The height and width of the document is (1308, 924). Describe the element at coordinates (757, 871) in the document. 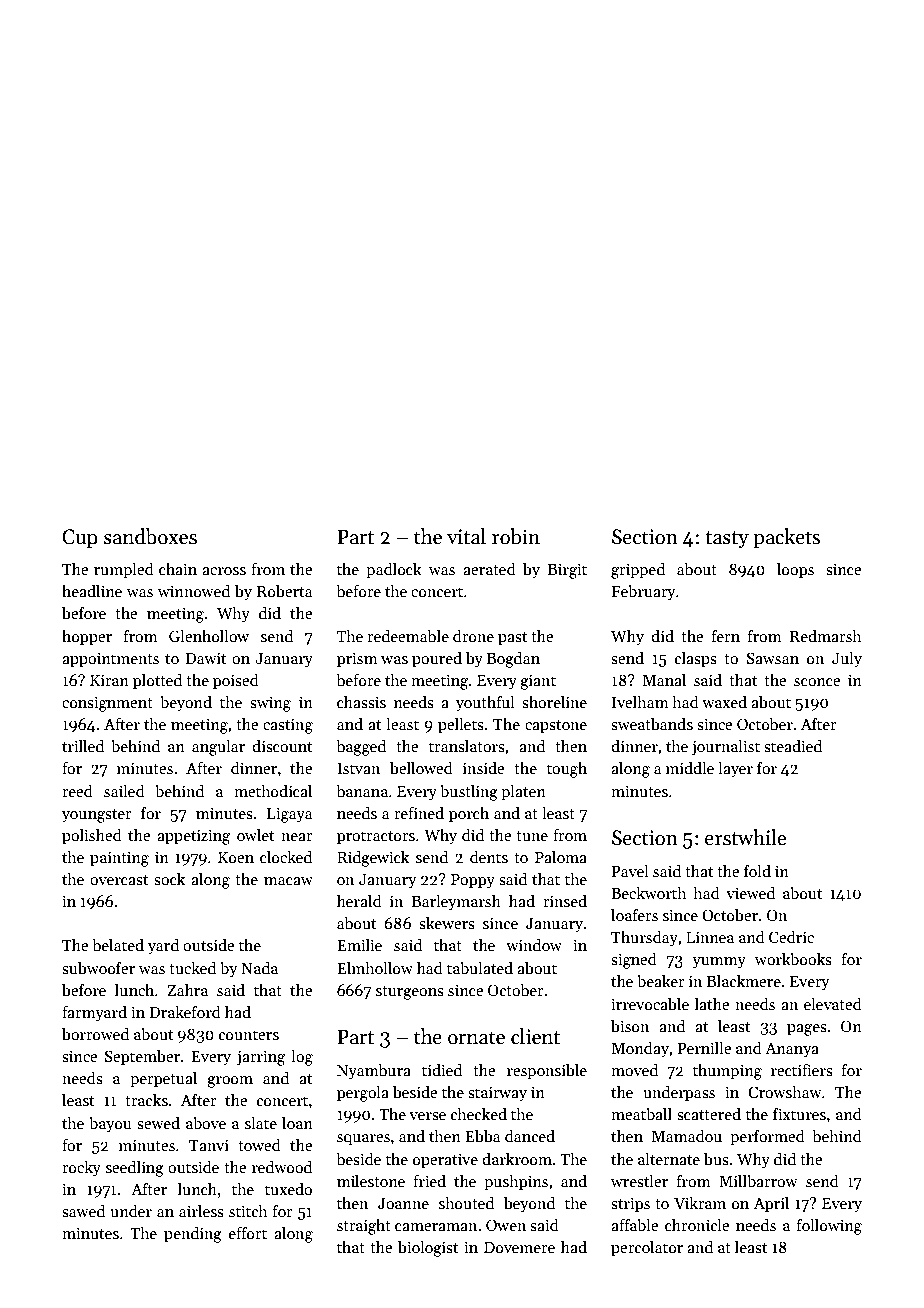

I see `fold` at that location.
